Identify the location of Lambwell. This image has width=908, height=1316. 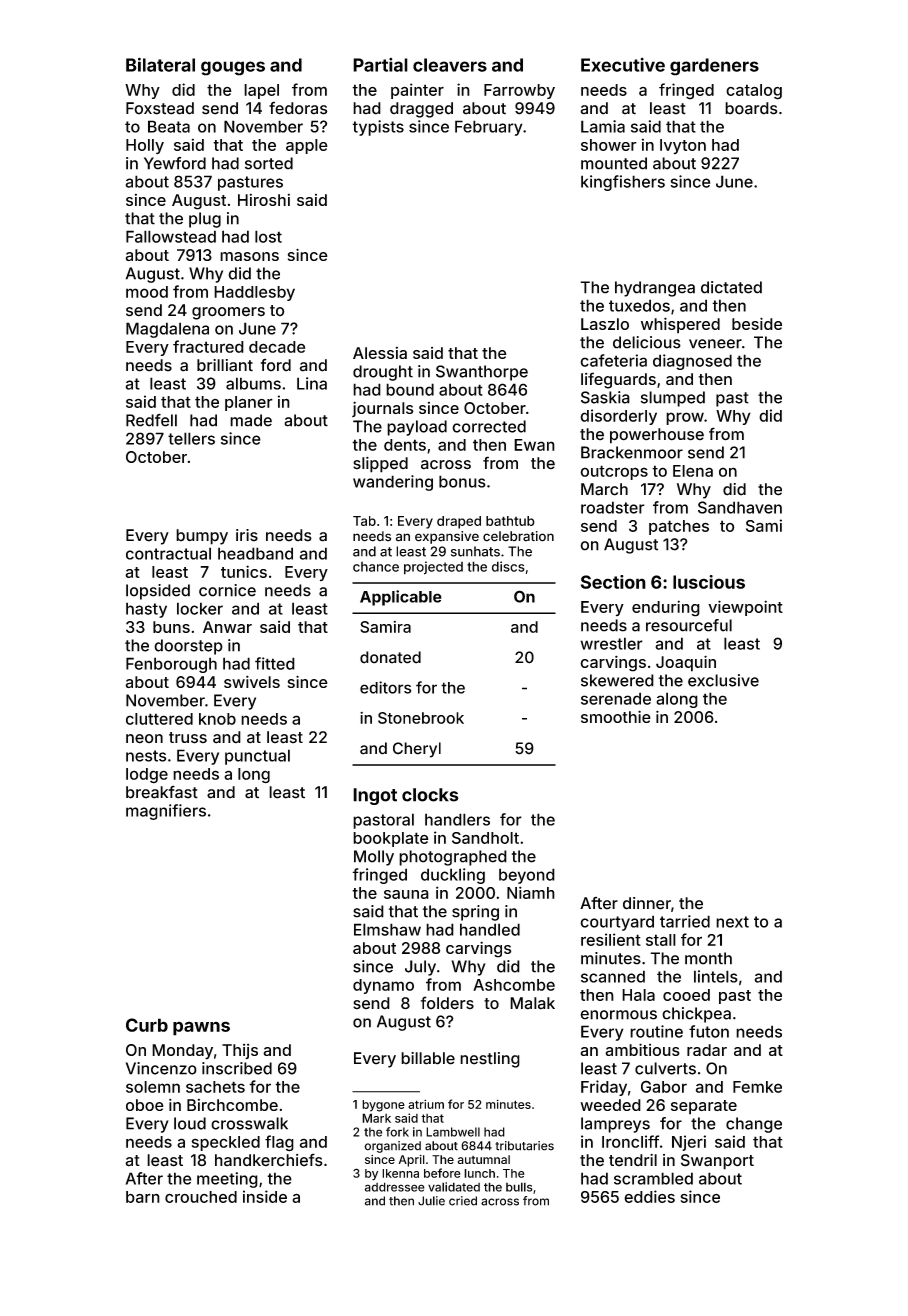
(453, 1132).
